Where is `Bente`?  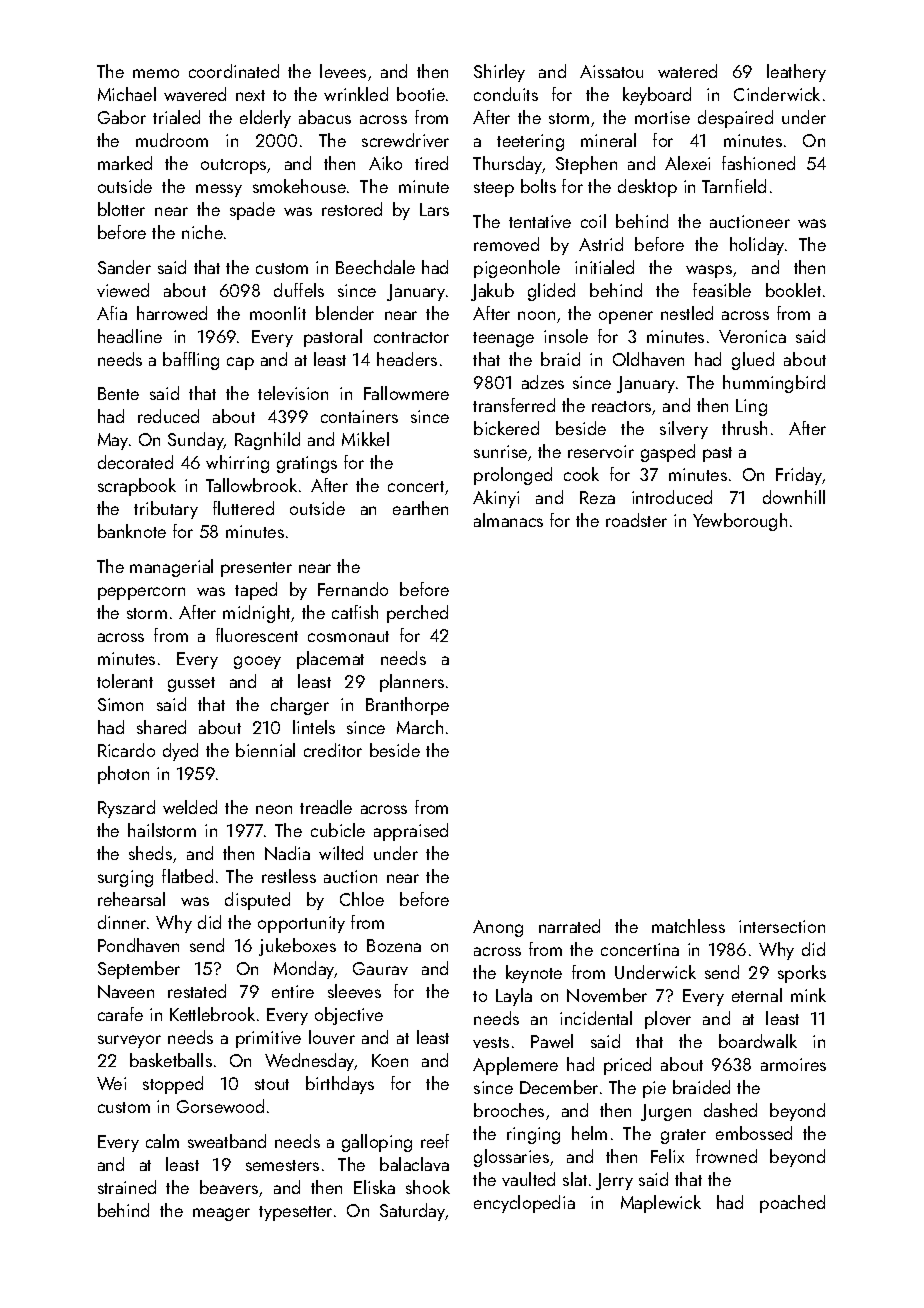 Bente is located at coordinates (118, 393).
